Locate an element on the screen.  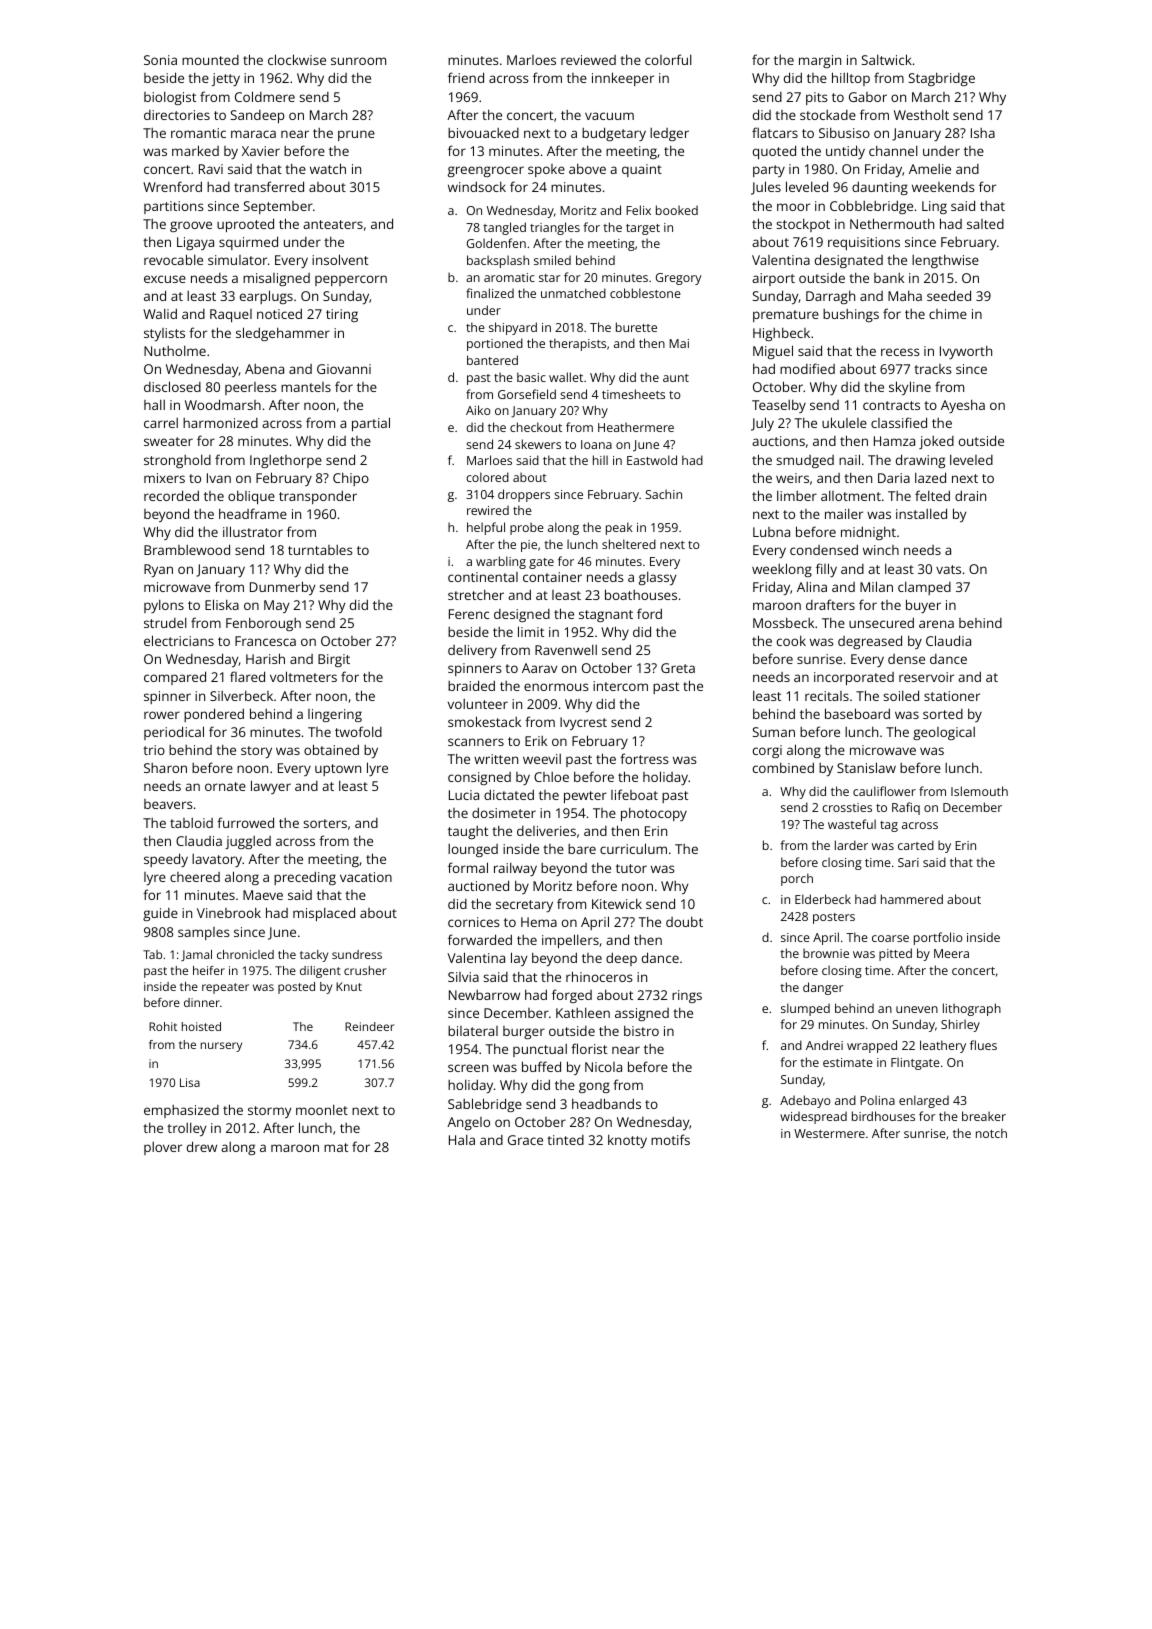
pits is located at coordinates (816, 98).
